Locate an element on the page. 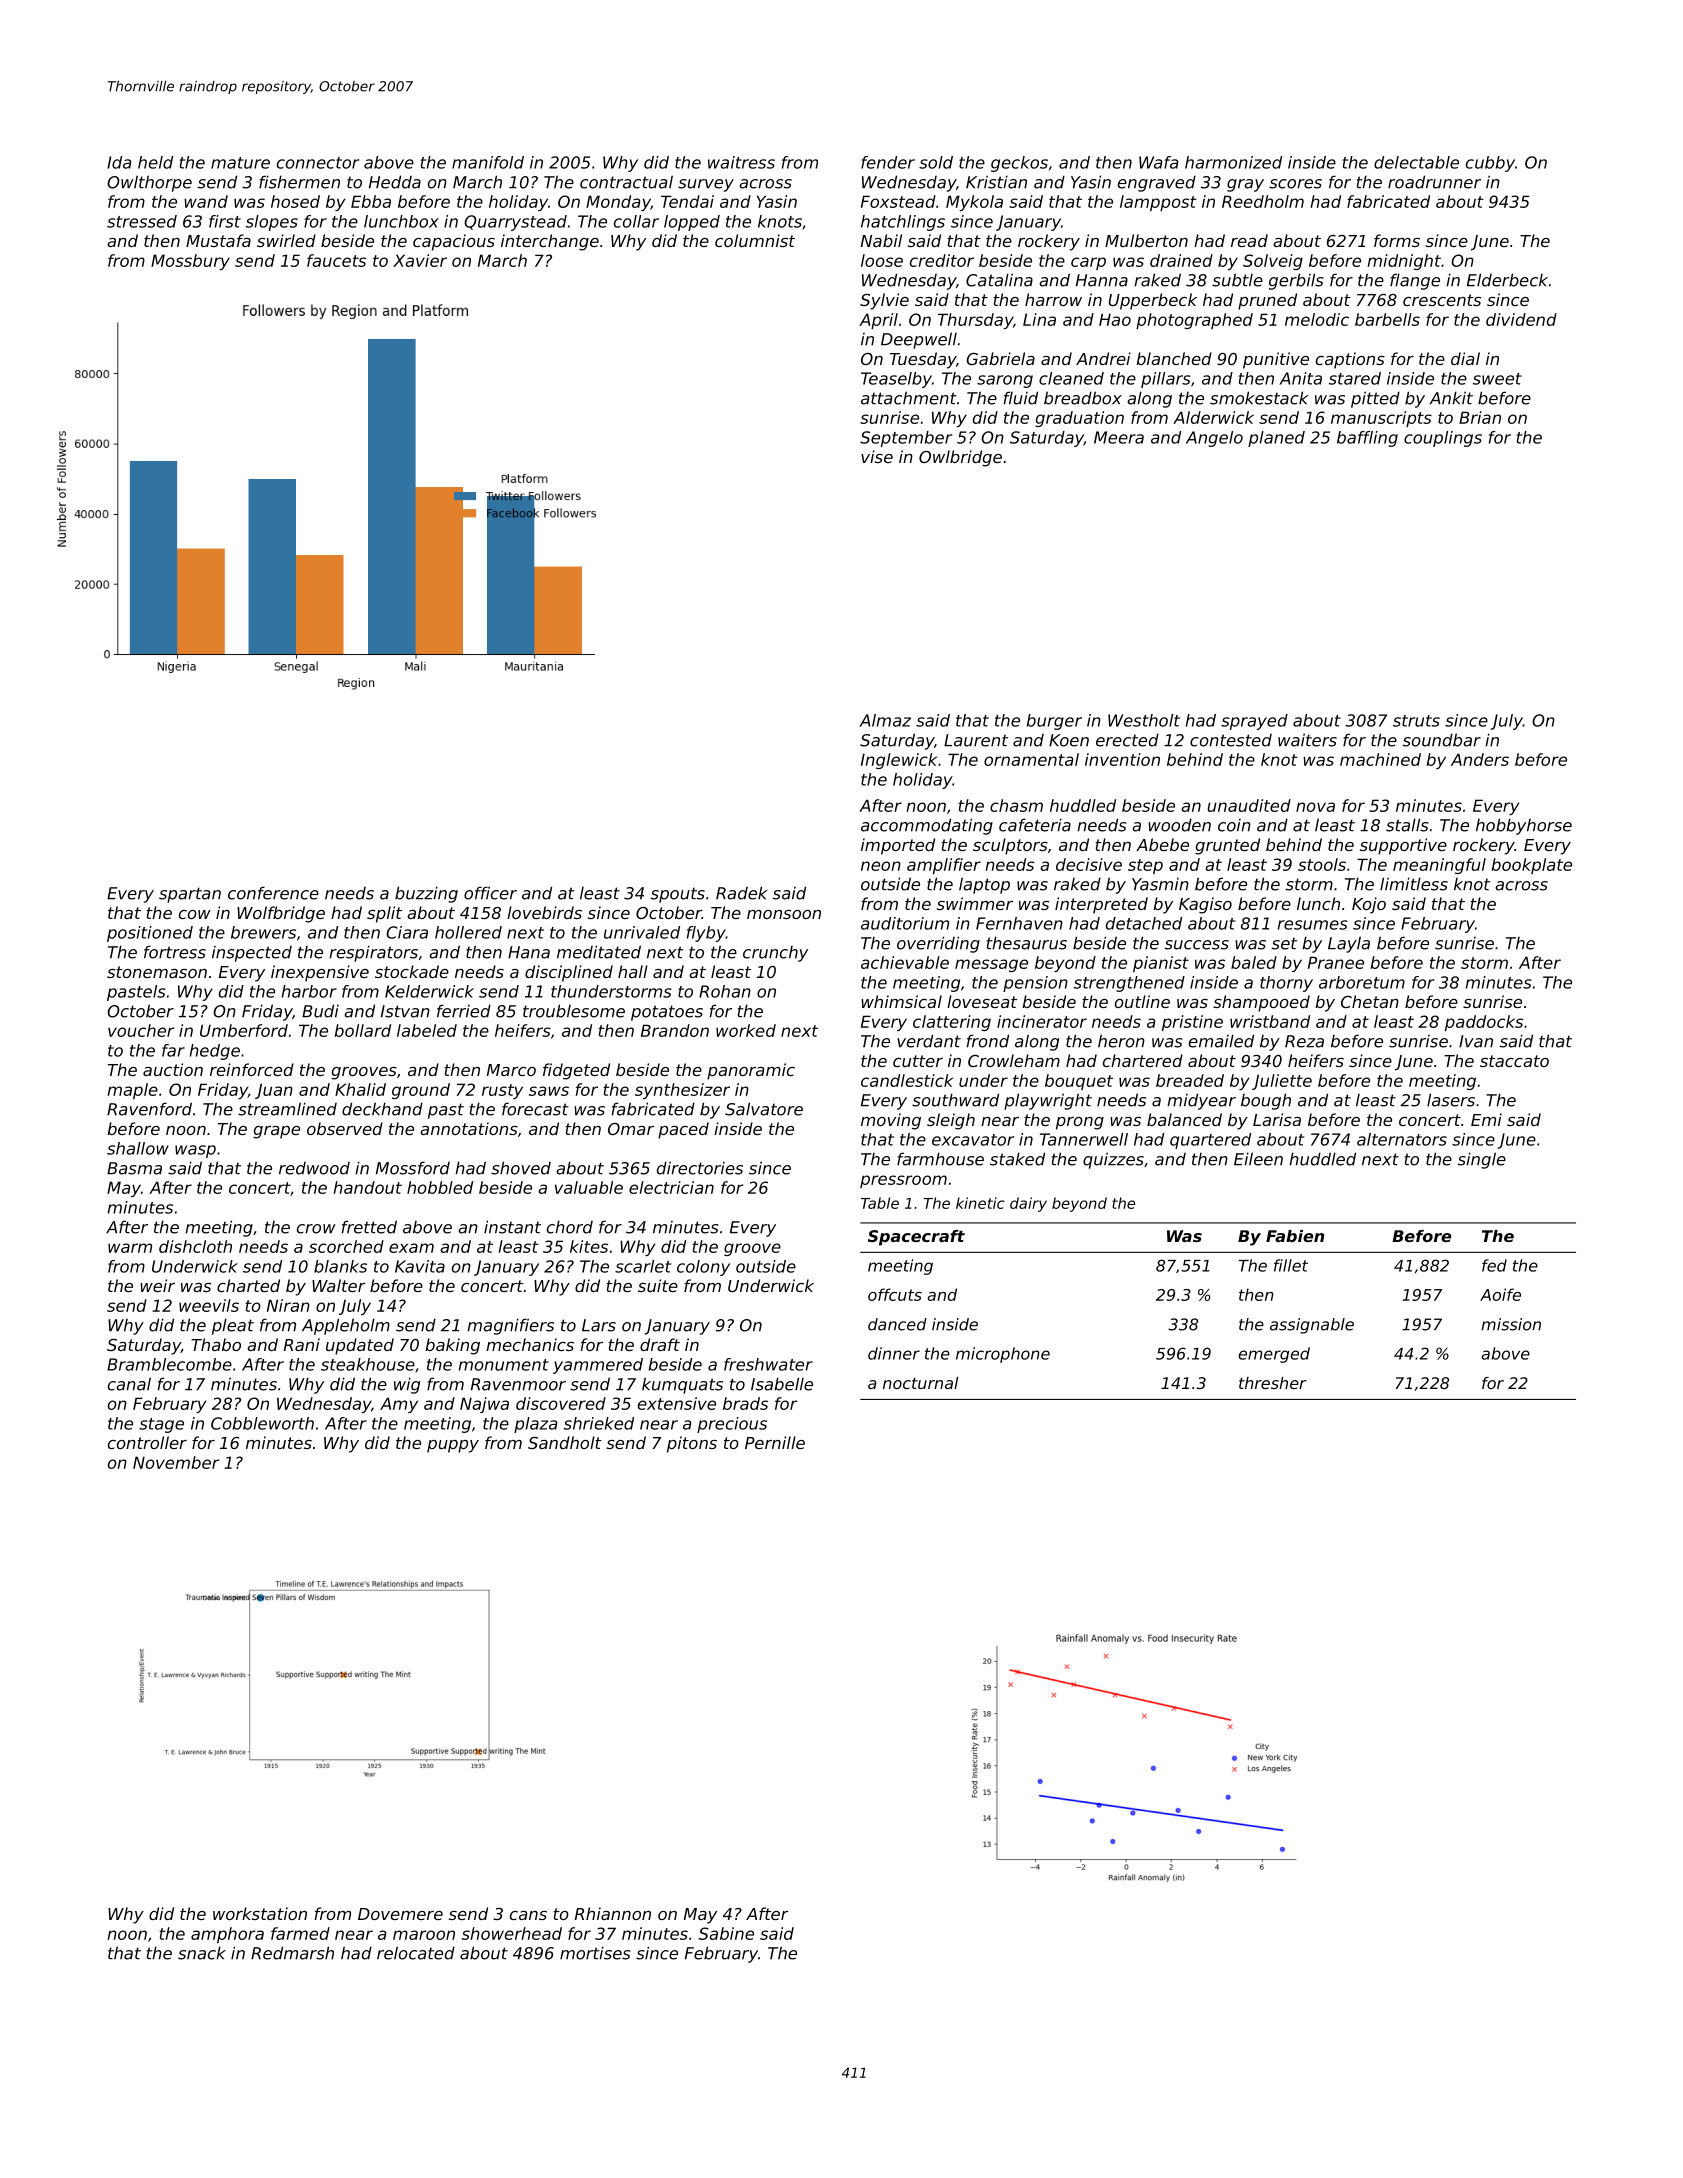  puppy is located at coordinates (453, 1446).
